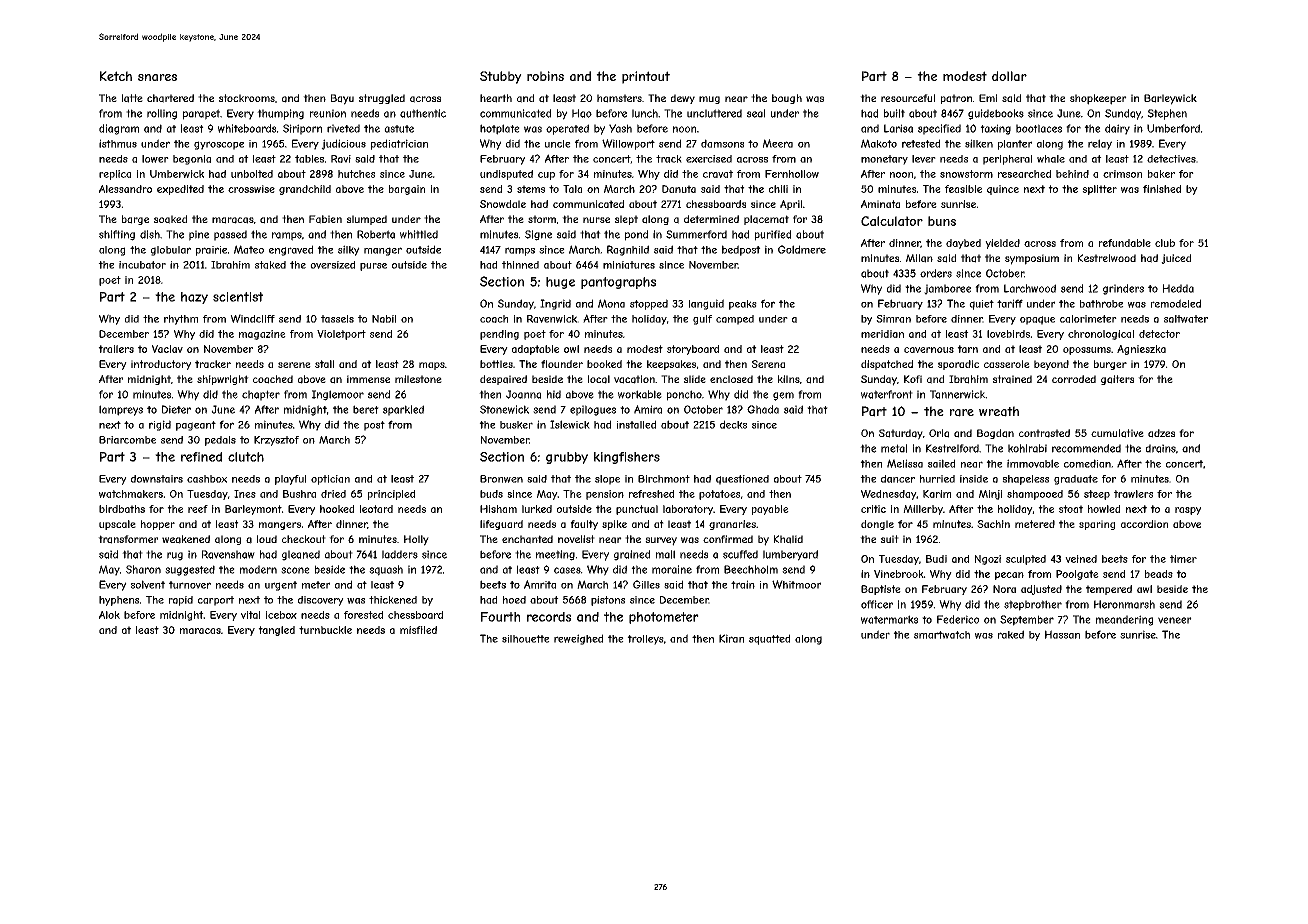 The height and width of the page is (924, 1308). What do you see at coordinates (958, 365) in the page?
I see `sporadic` at bounding box center [958, 365].
